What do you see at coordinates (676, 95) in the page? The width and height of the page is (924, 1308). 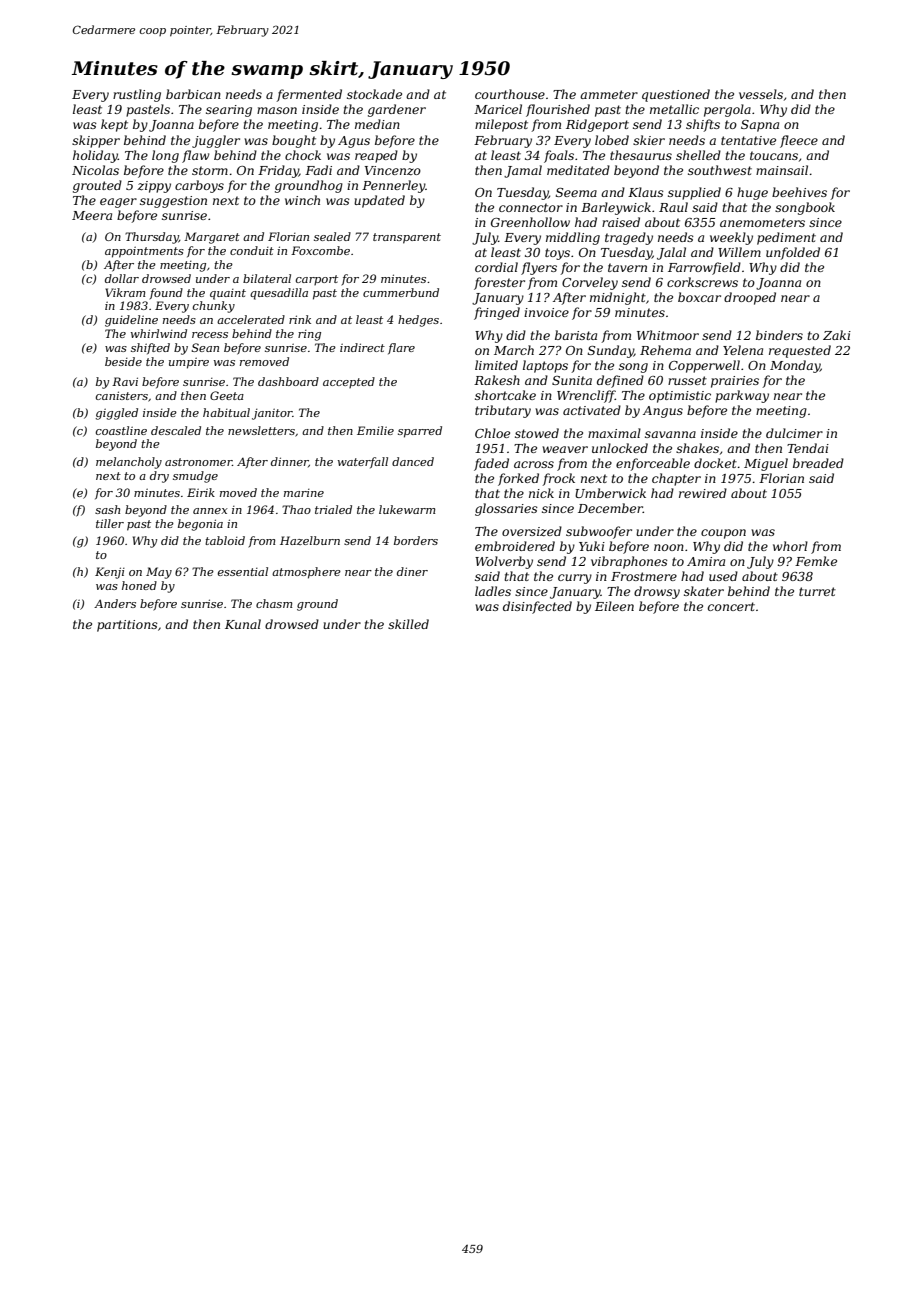 I see `questioned` at bounding box center [676, 95].
